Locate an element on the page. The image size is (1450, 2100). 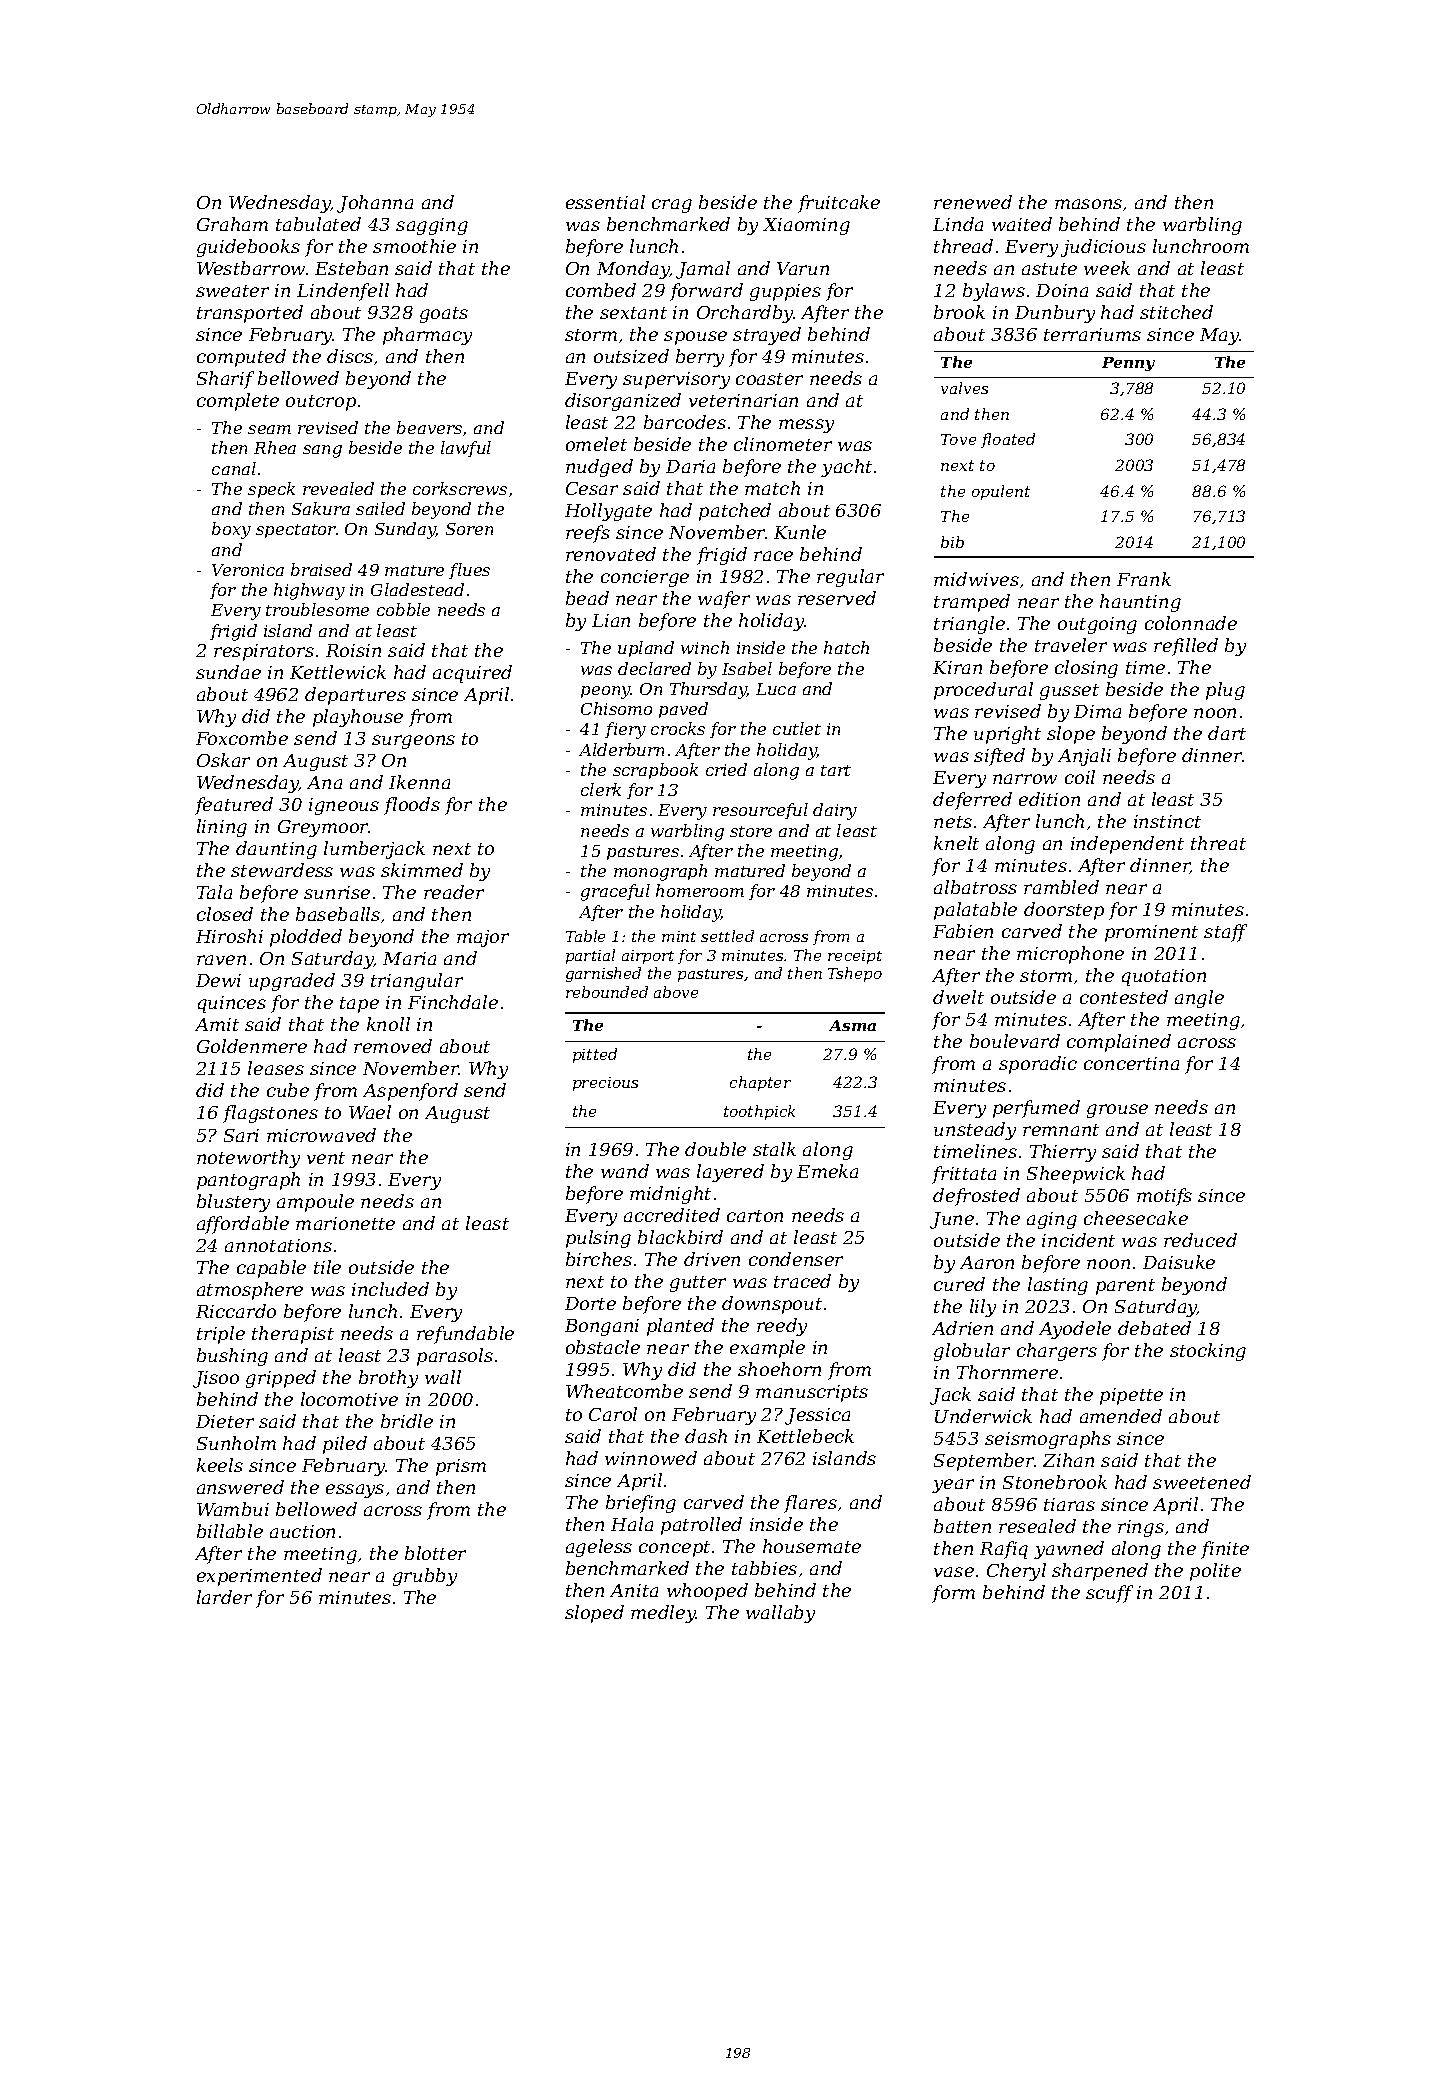
pipette is located at coordinates (1131, 1396).
